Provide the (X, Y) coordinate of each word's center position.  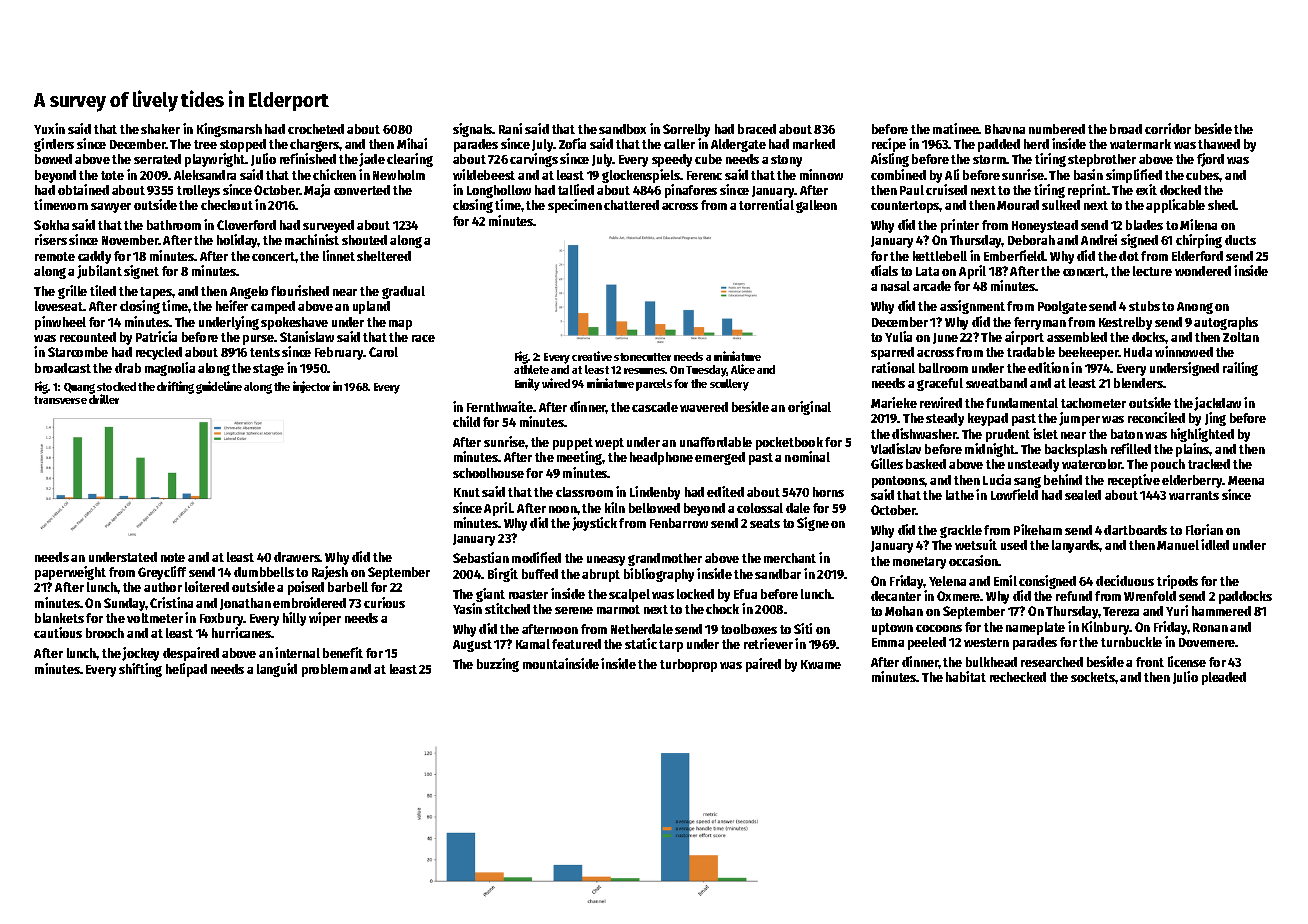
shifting (140, 670)
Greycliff (162, 573)
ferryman (1040, 323)
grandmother (665, 559)
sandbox (622, 129)
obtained (83, 189)
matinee (956, 128)
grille (72, 292)
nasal (895, 286)
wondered (1203, 271)
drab (128, 368)
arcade (932, 286)
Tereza (1121, 611)
